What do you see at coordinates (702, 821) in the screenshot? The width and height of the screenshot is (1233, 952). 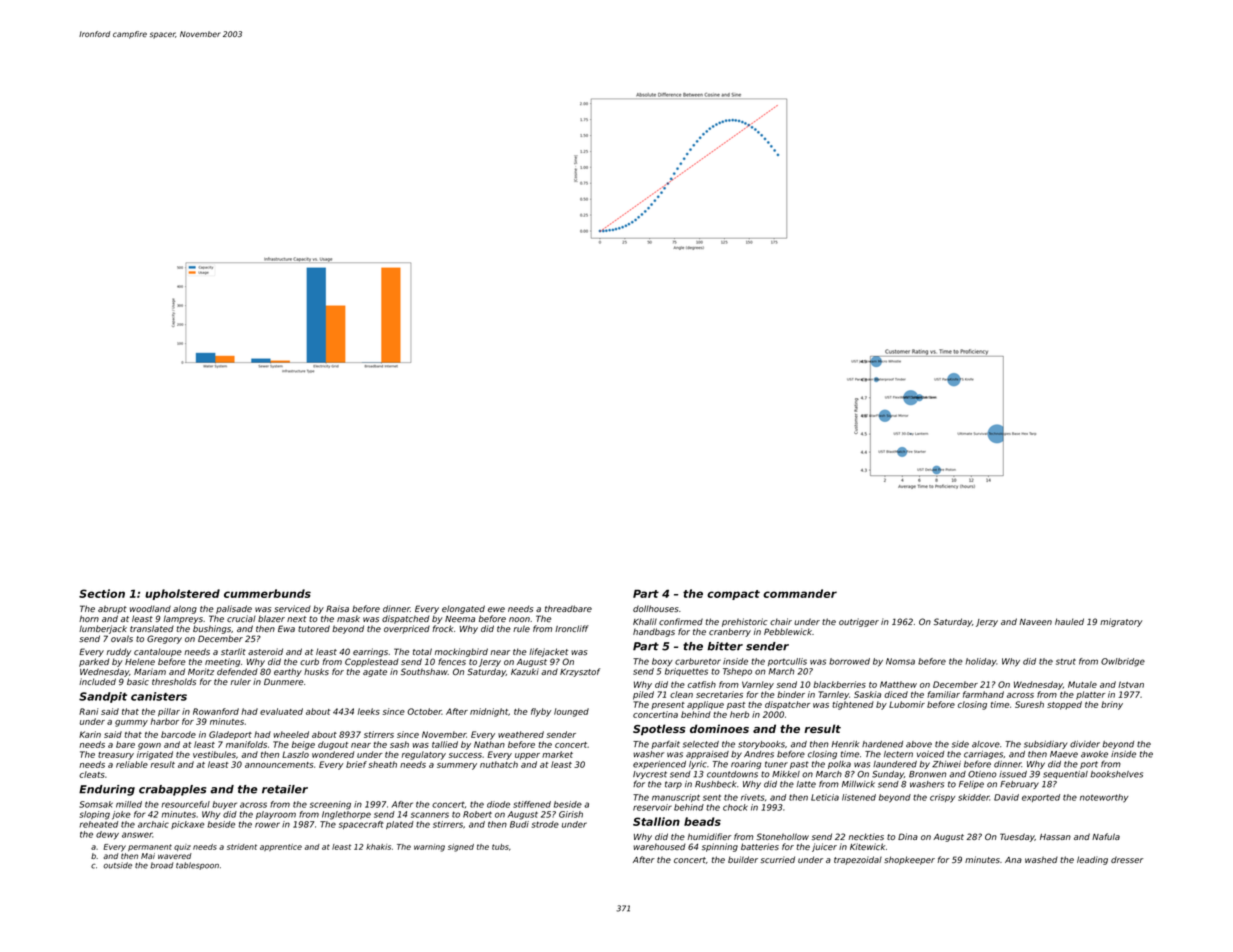 I see `beads` at bounding box center [702, 821].
